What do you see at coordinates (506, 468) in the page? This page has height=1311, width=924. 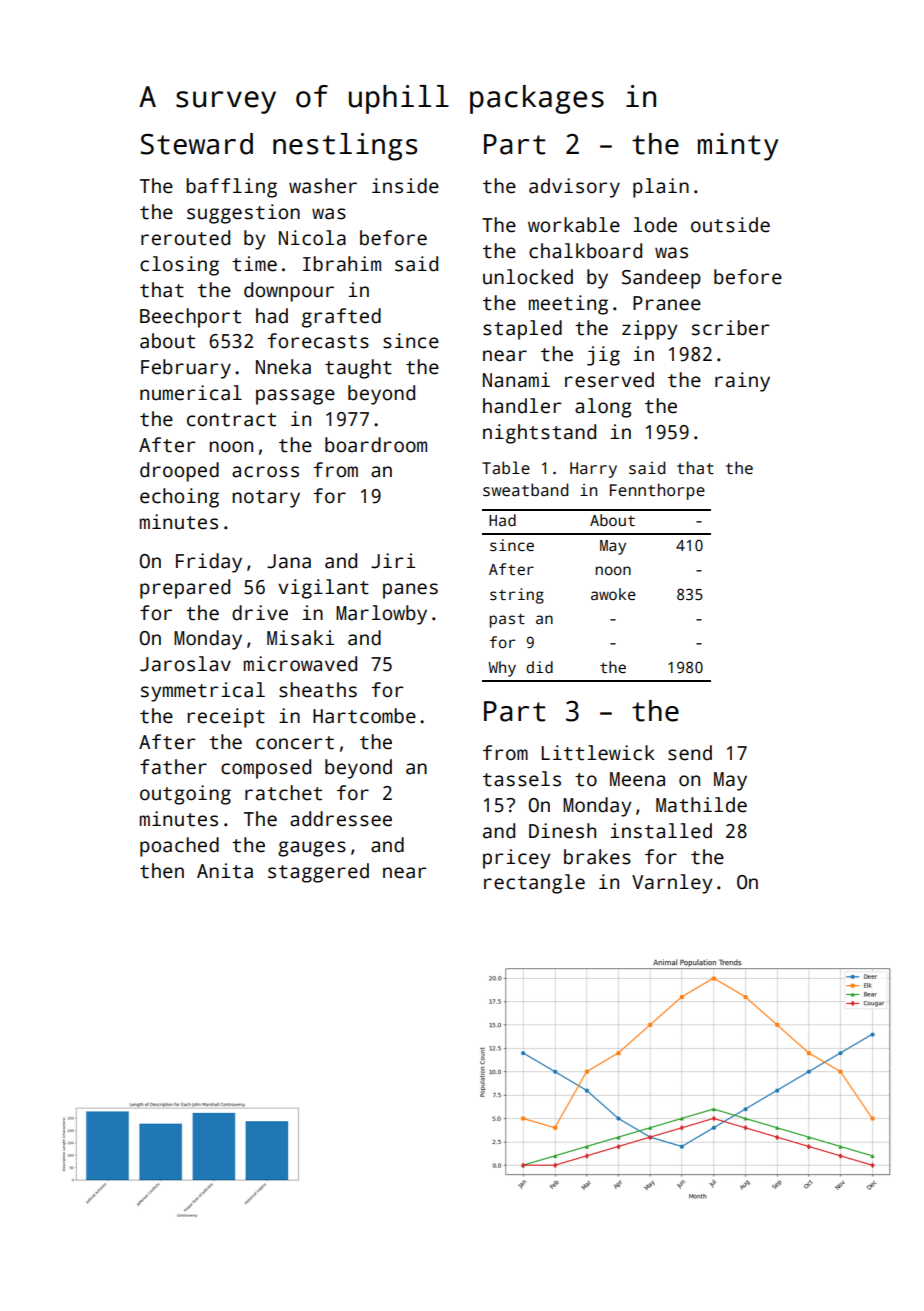 I see `Table` at bounding box center [506, 468].
